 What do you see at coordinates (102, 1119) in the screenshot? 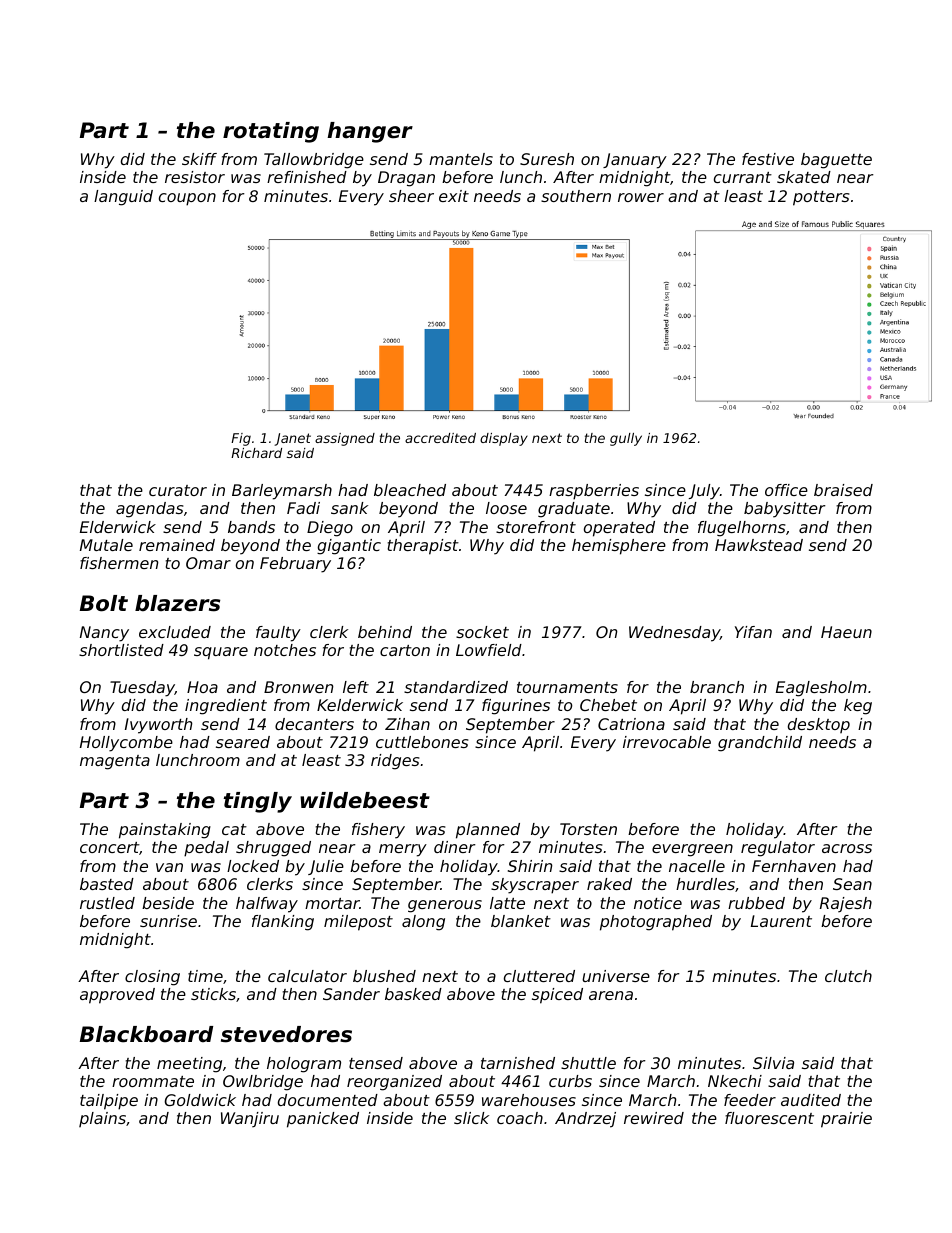
I see `plains` at bounding box center [102, 1119].
